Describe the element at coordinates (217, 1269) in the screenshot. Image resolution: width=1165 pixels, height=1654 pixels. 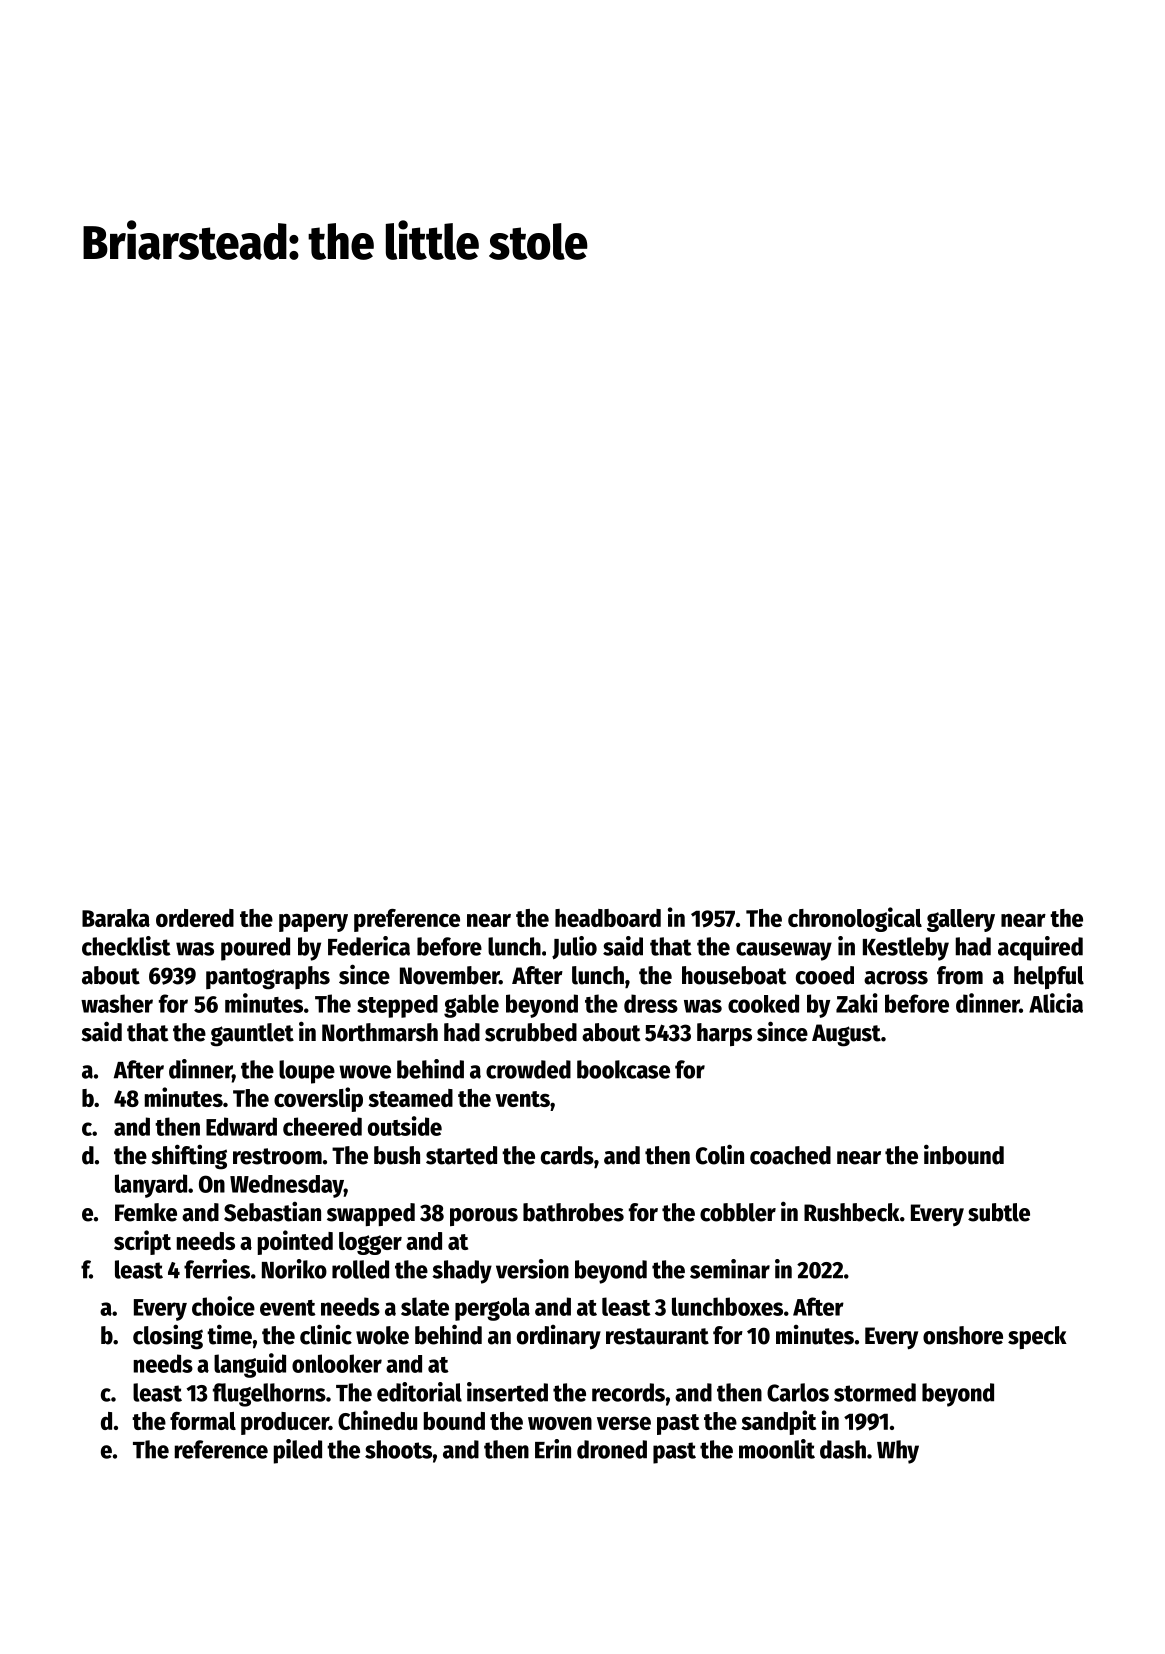
I see `ferries` at that location.
